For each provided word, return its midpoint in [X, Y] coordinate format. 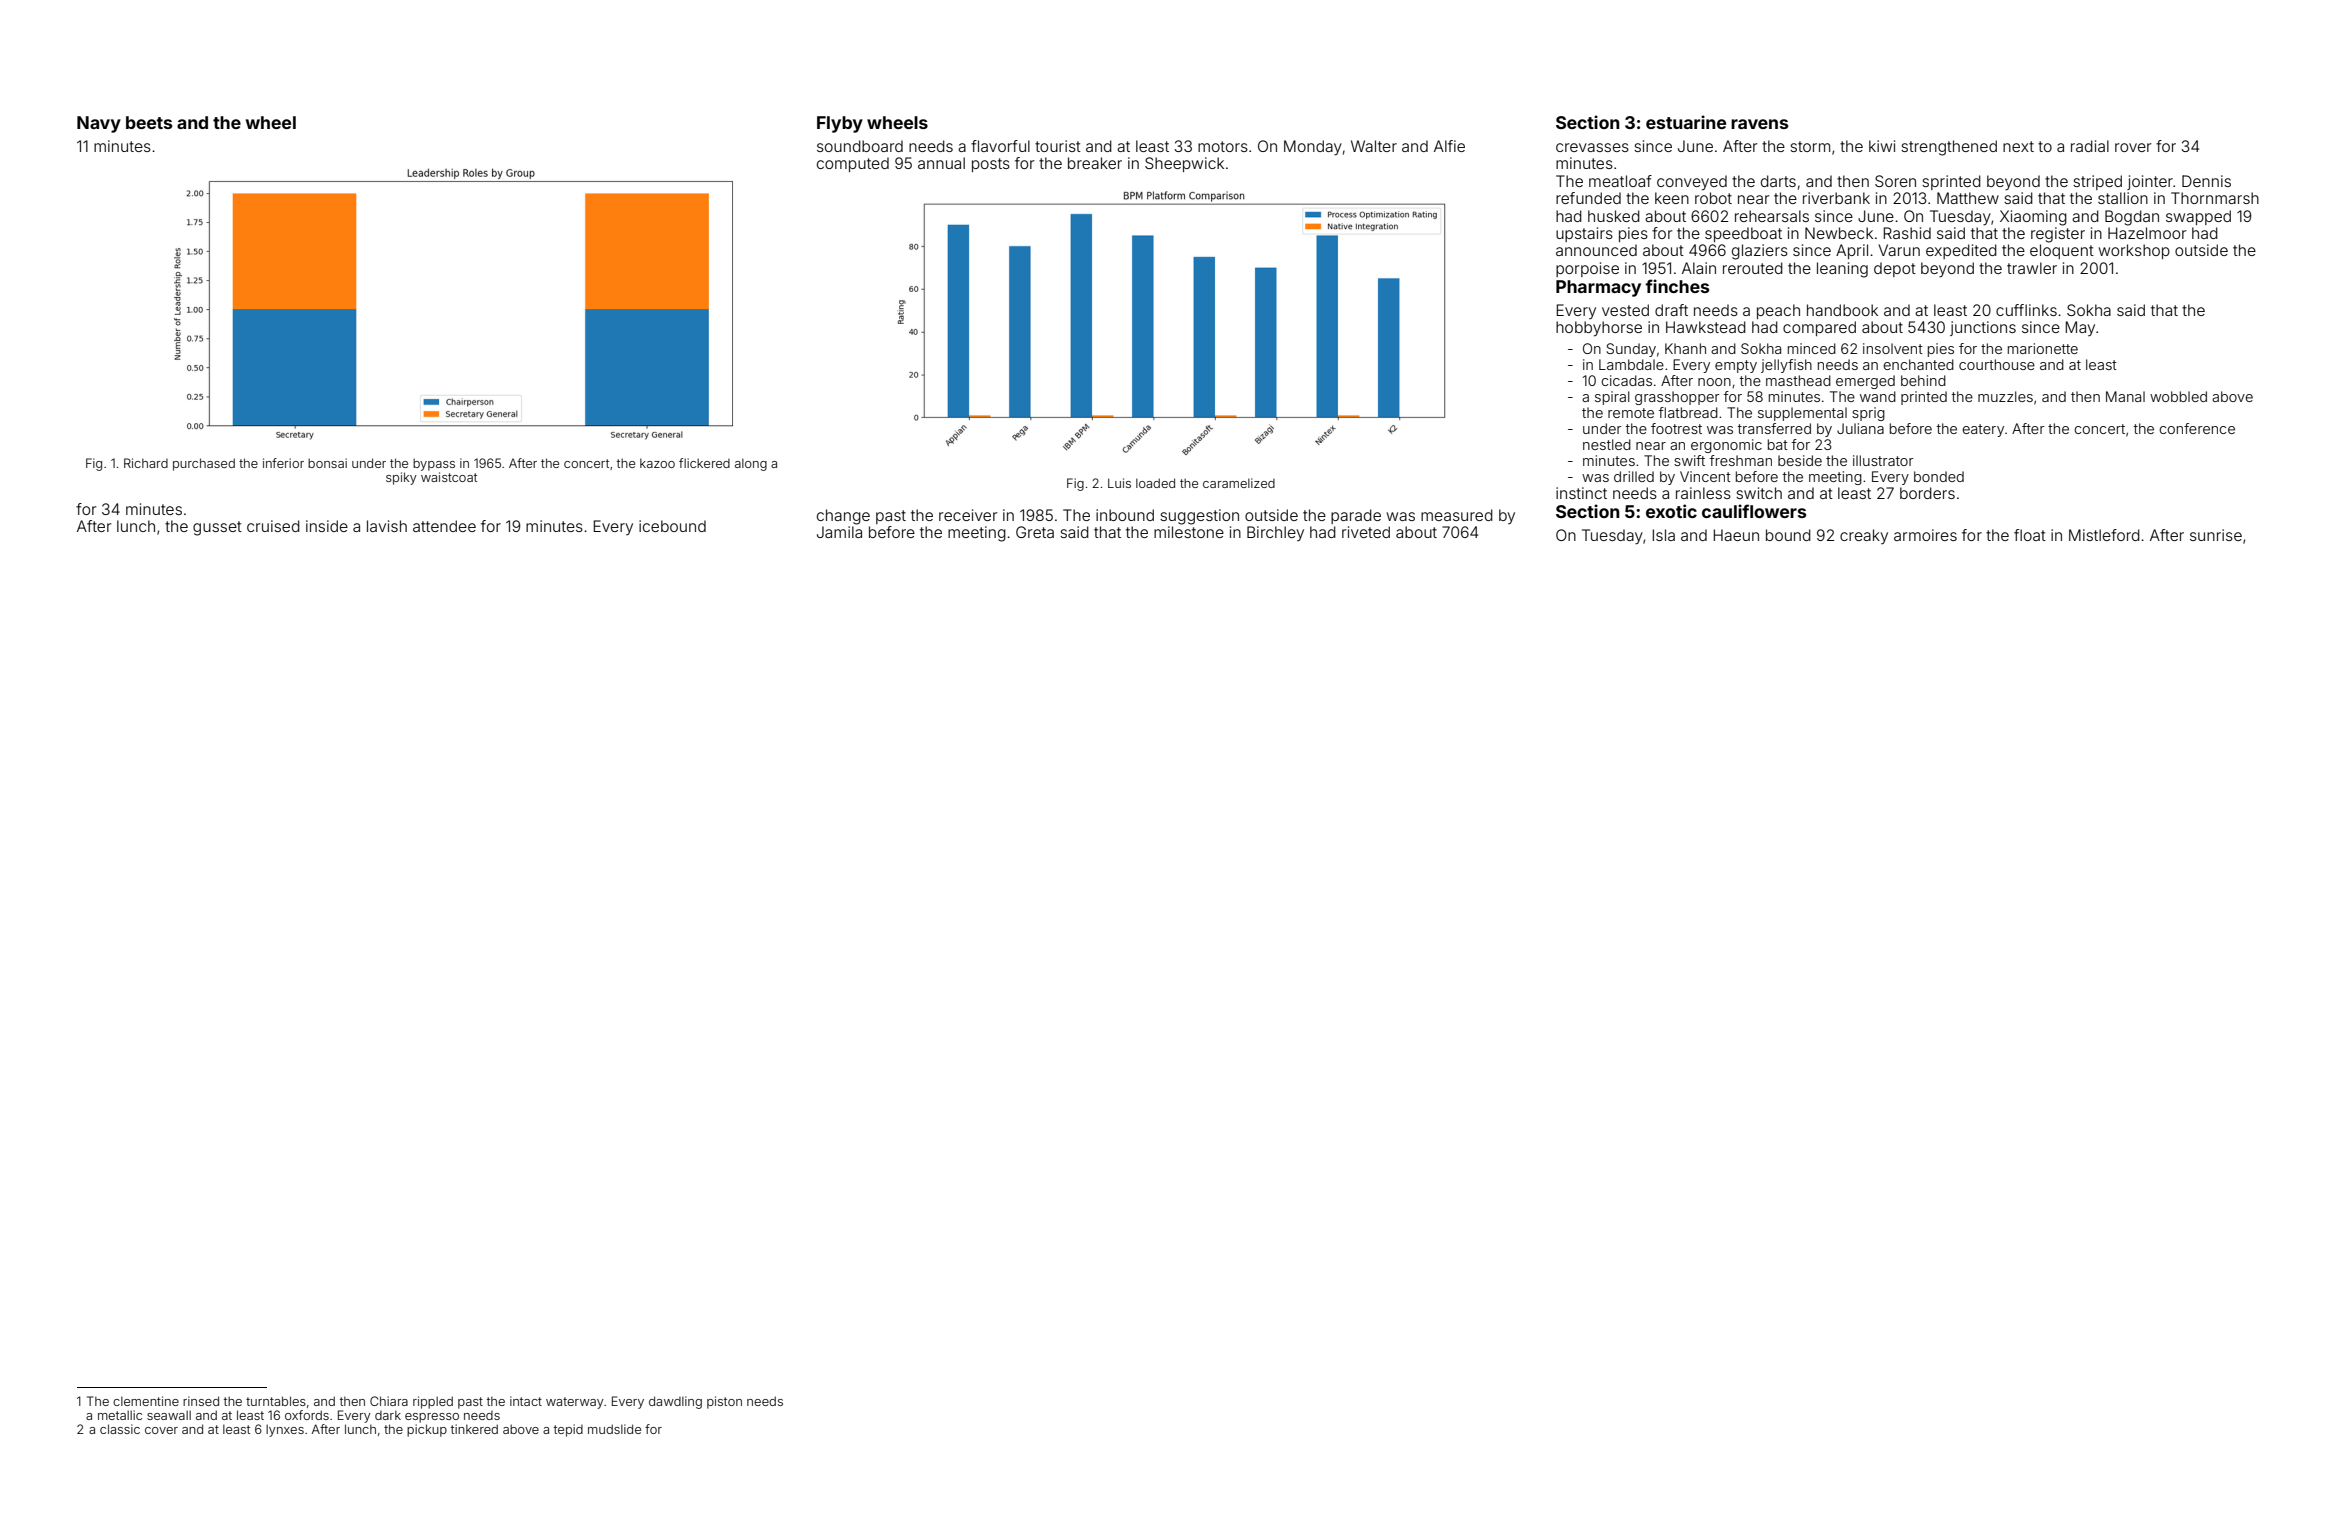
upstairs [1584, 234]
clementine [146, 1401]
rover [2133, 147]
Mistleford [2104, 535]
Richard [146, 463]
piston [724, 1402]
